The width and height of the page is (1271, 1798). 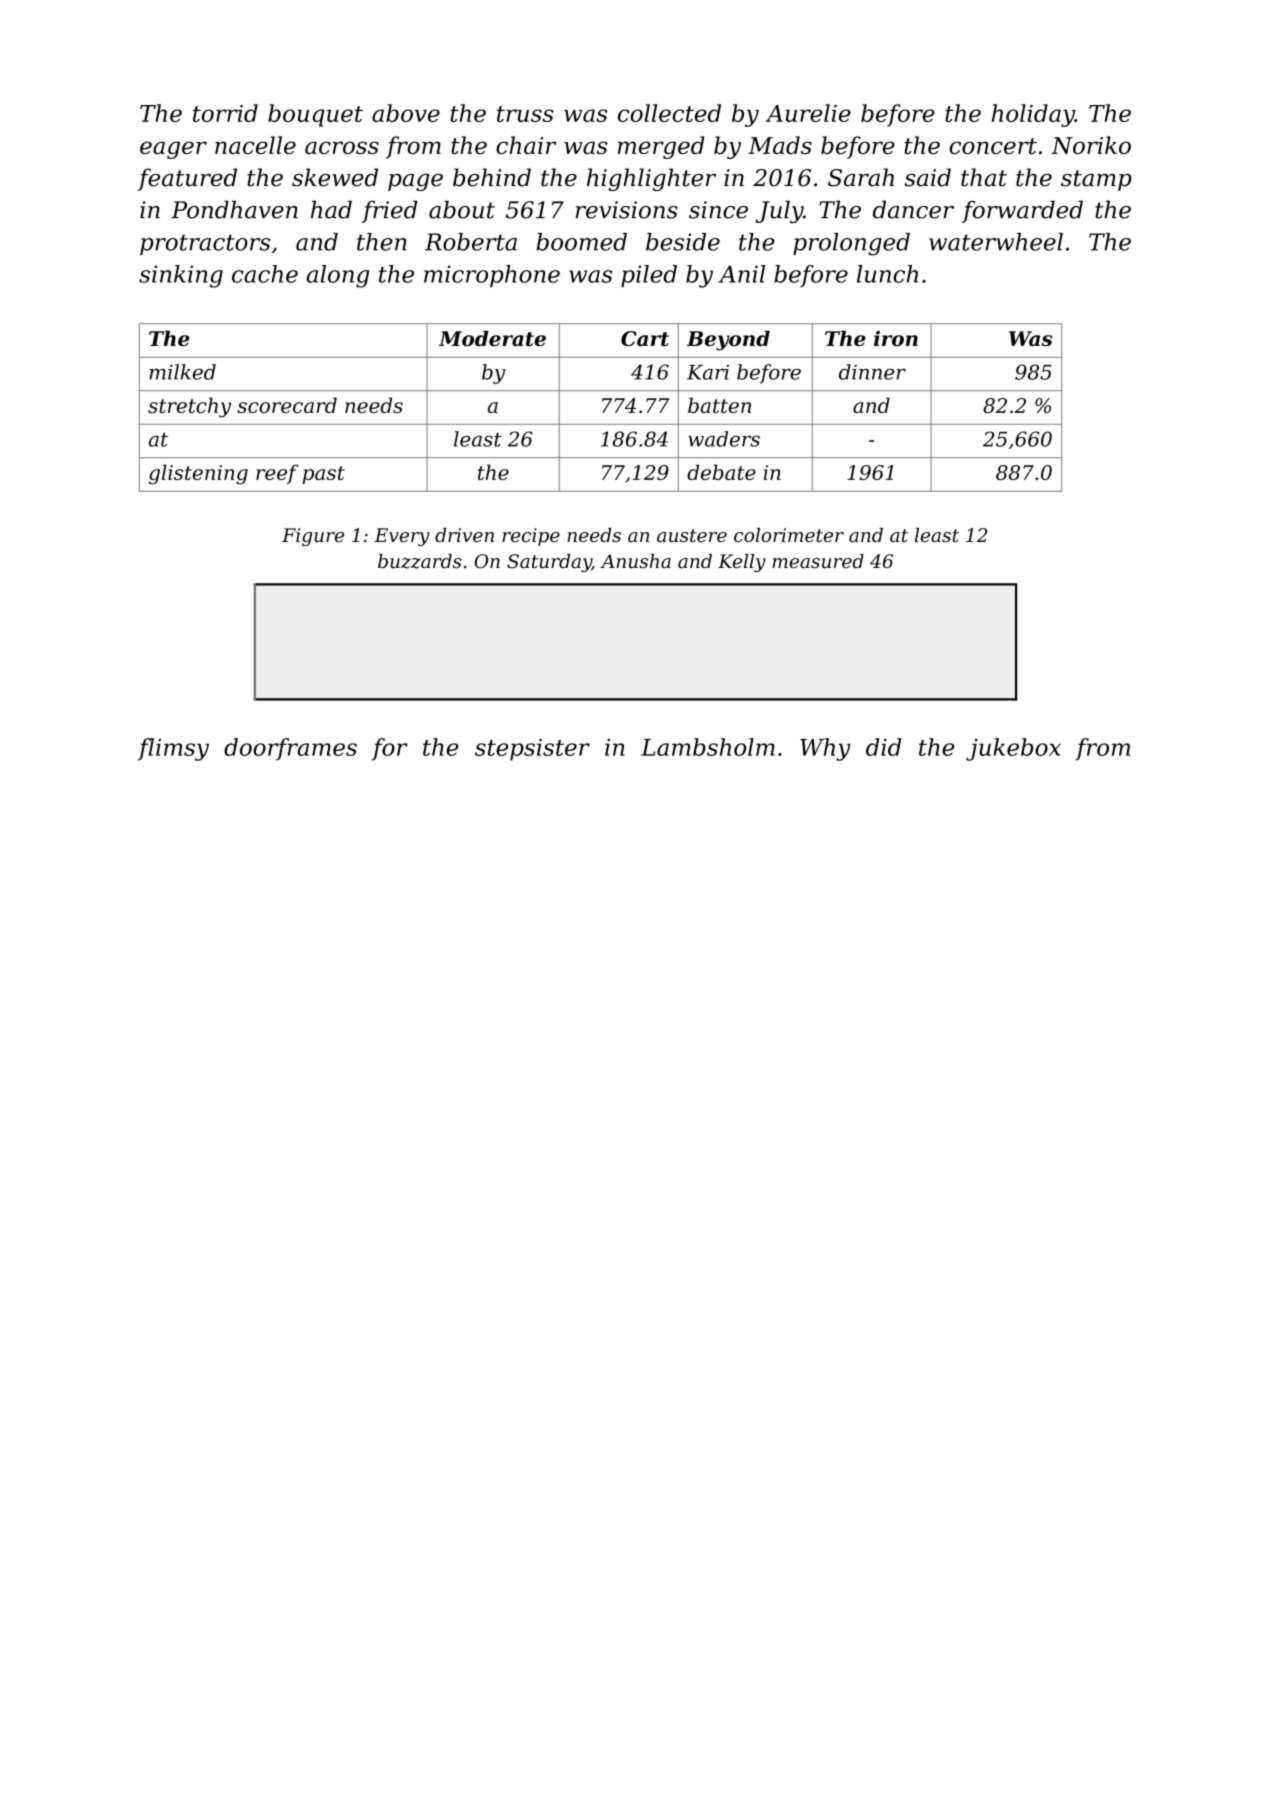 I want to click on Figure, so click(x=313, y=537).
